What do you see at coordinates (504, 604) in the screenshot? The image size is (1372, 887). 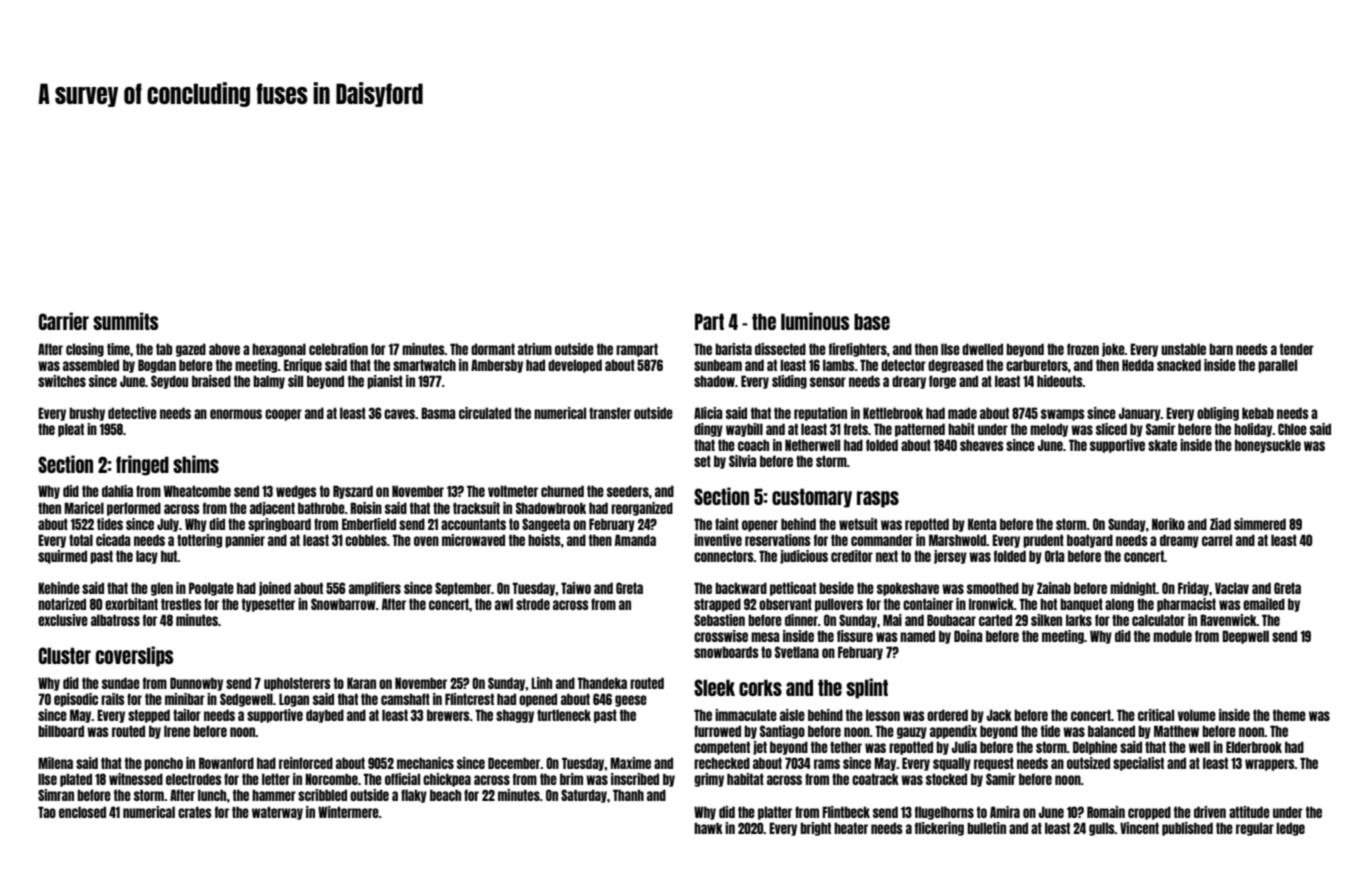 I see `awl` at bounding box center [504, 604].
